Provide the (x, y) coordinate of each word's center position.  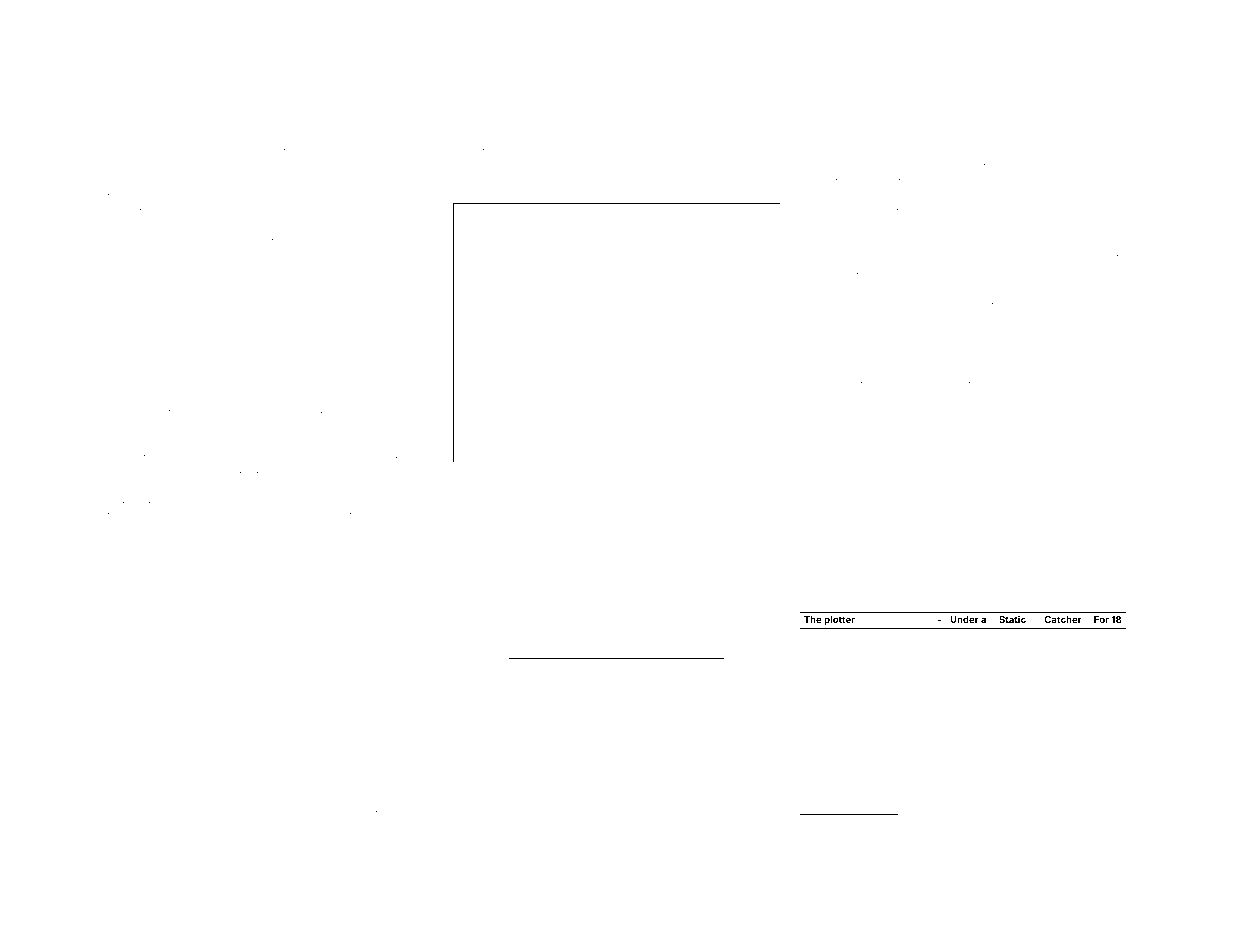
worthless (362, 255)
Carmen (1079, 45)
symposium (659, 92)
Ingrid (332, 196)
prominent (824, 381)
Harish (193, 827)
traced (409, 425)
